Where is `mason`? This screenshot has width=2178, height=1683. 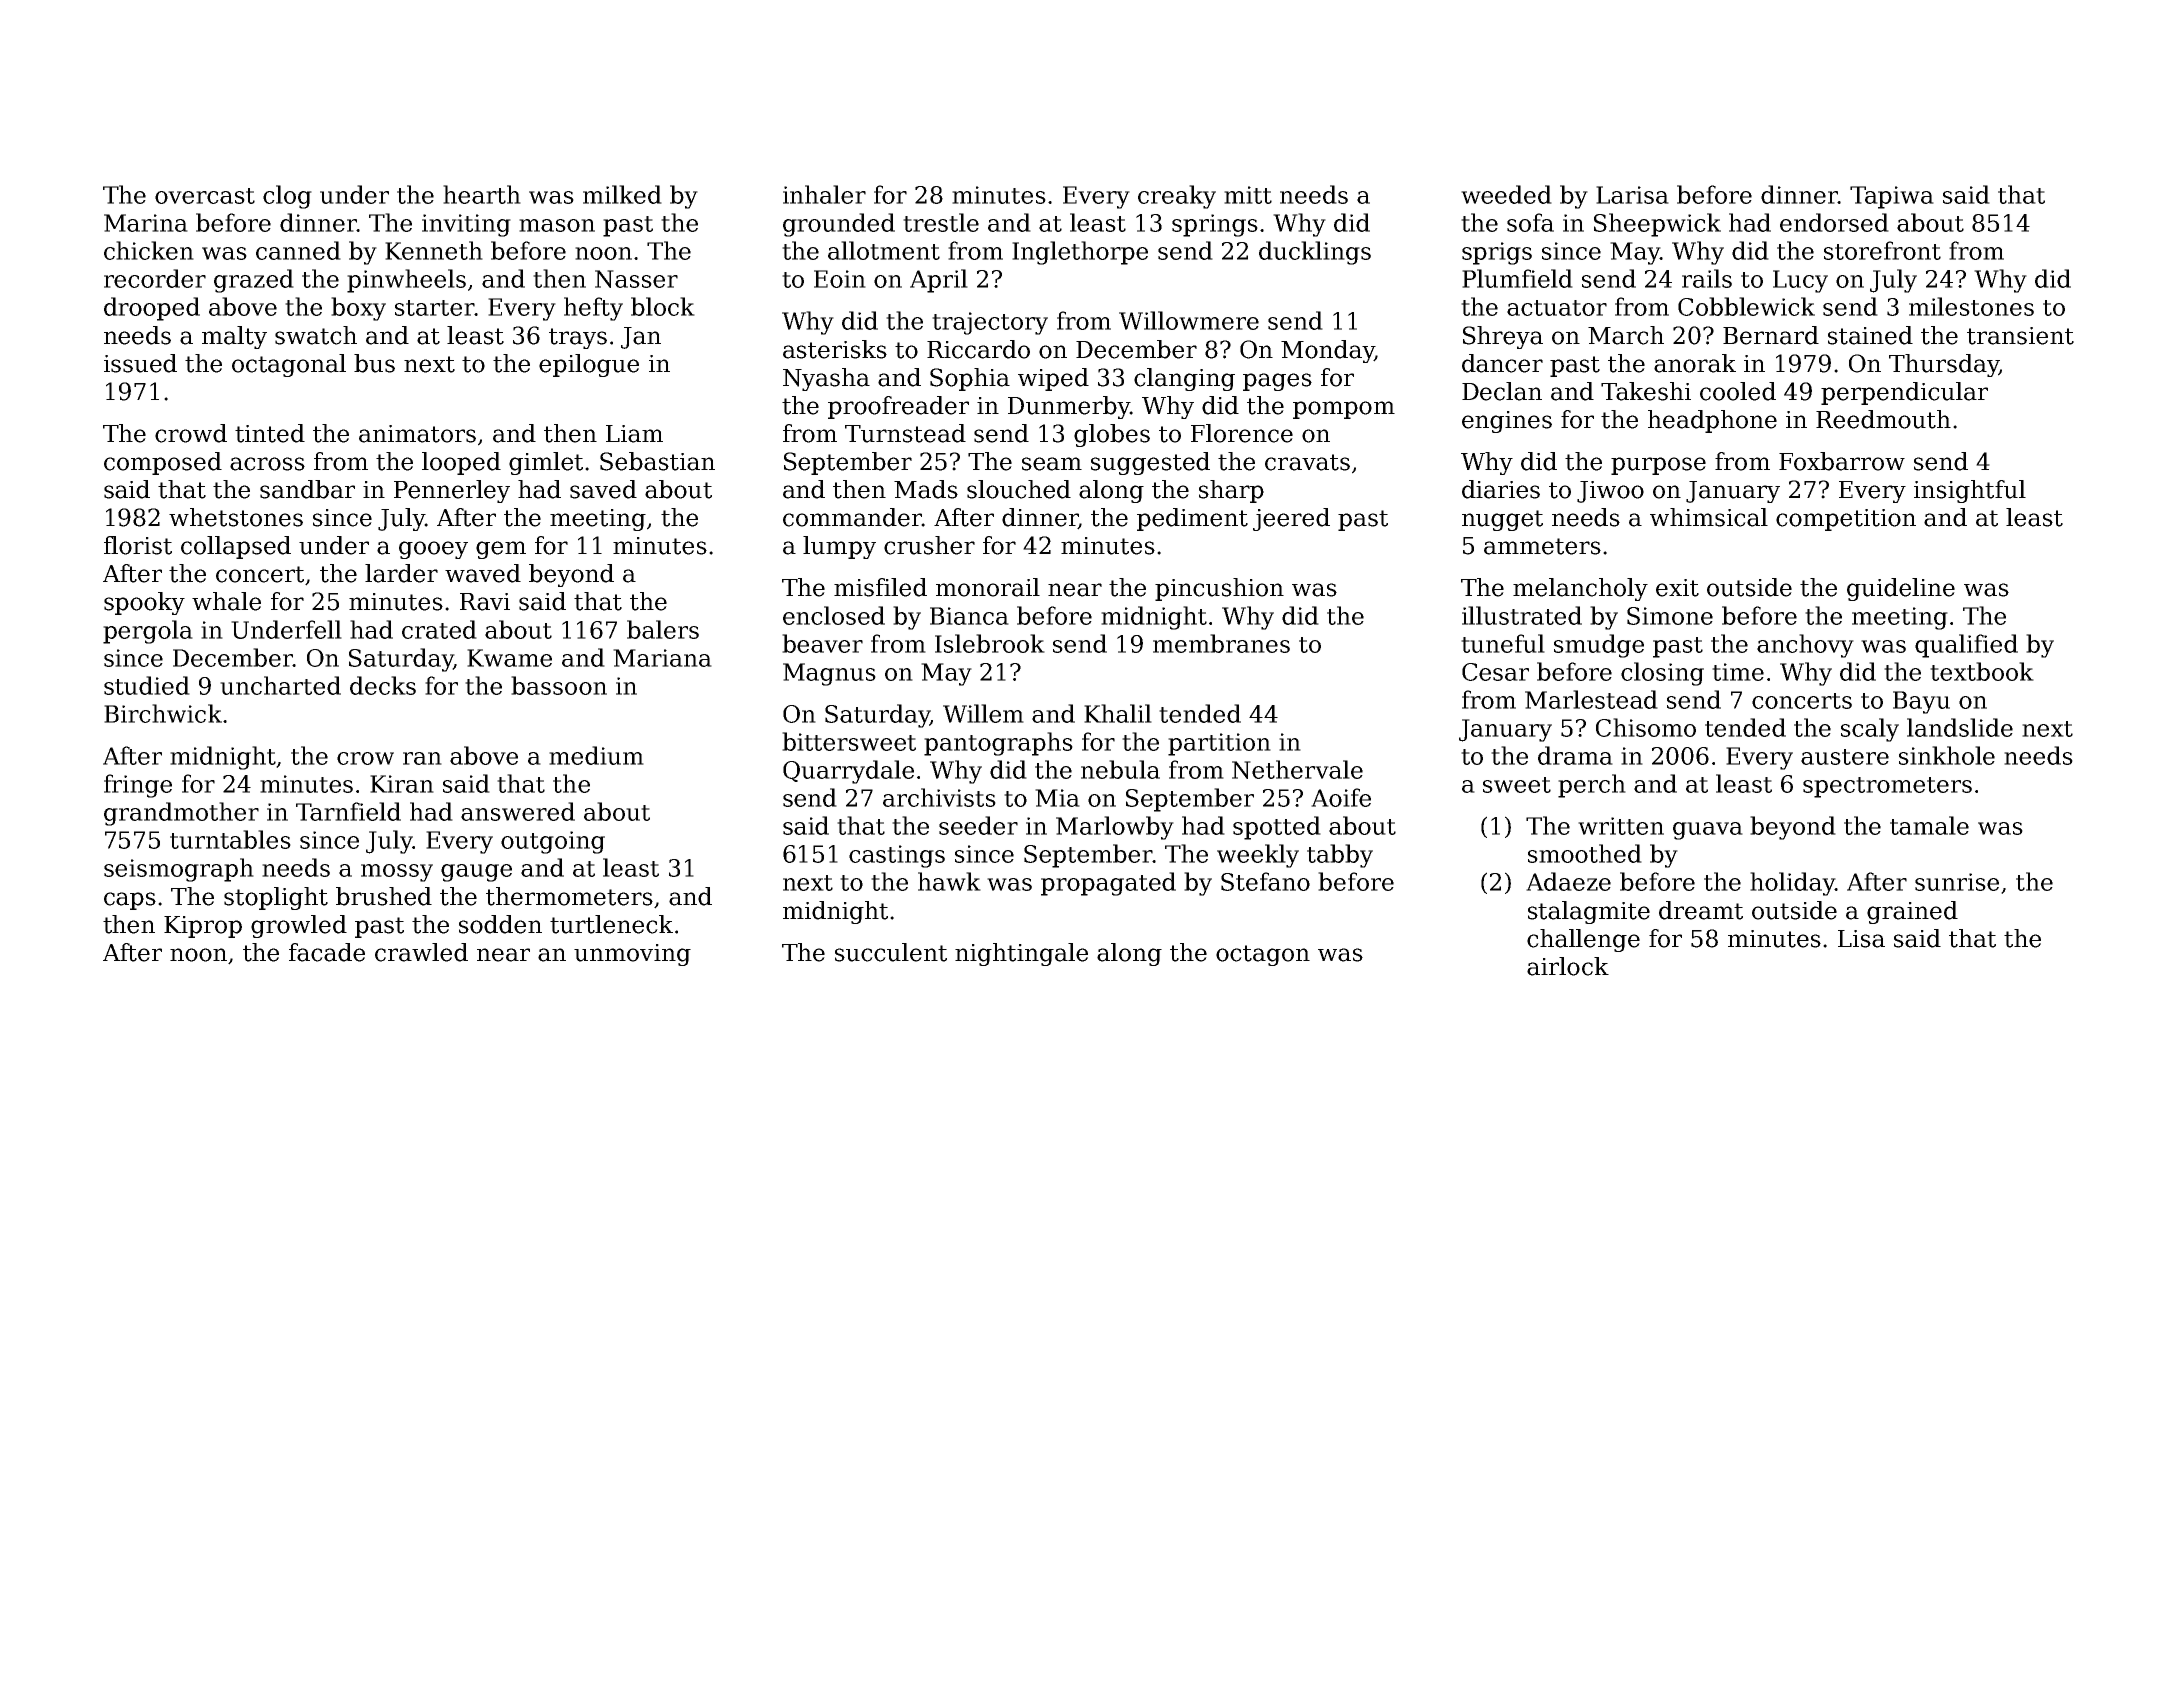 mason is located at coordinates (557, 225).
